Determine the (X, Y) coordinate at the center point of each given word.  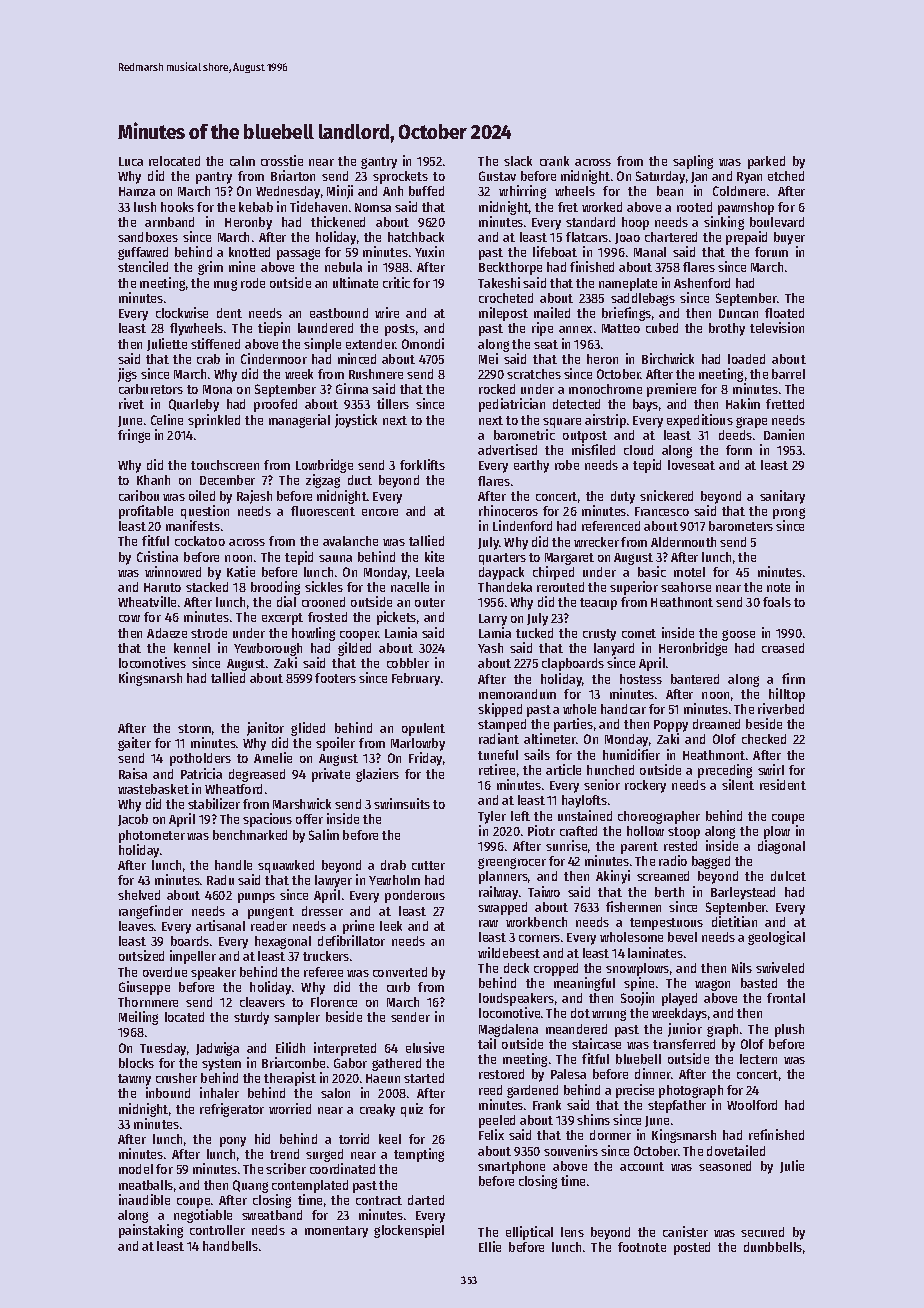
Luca (131, 161)
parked (766, 162)
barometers (741, 526)
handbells (230, 1246)
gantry (379, 163)
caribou (139, 495)
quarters (502, 559)
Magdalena (508, 1030)
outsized (141, 955)
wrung (609, 1015)
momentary (336, 1232)
